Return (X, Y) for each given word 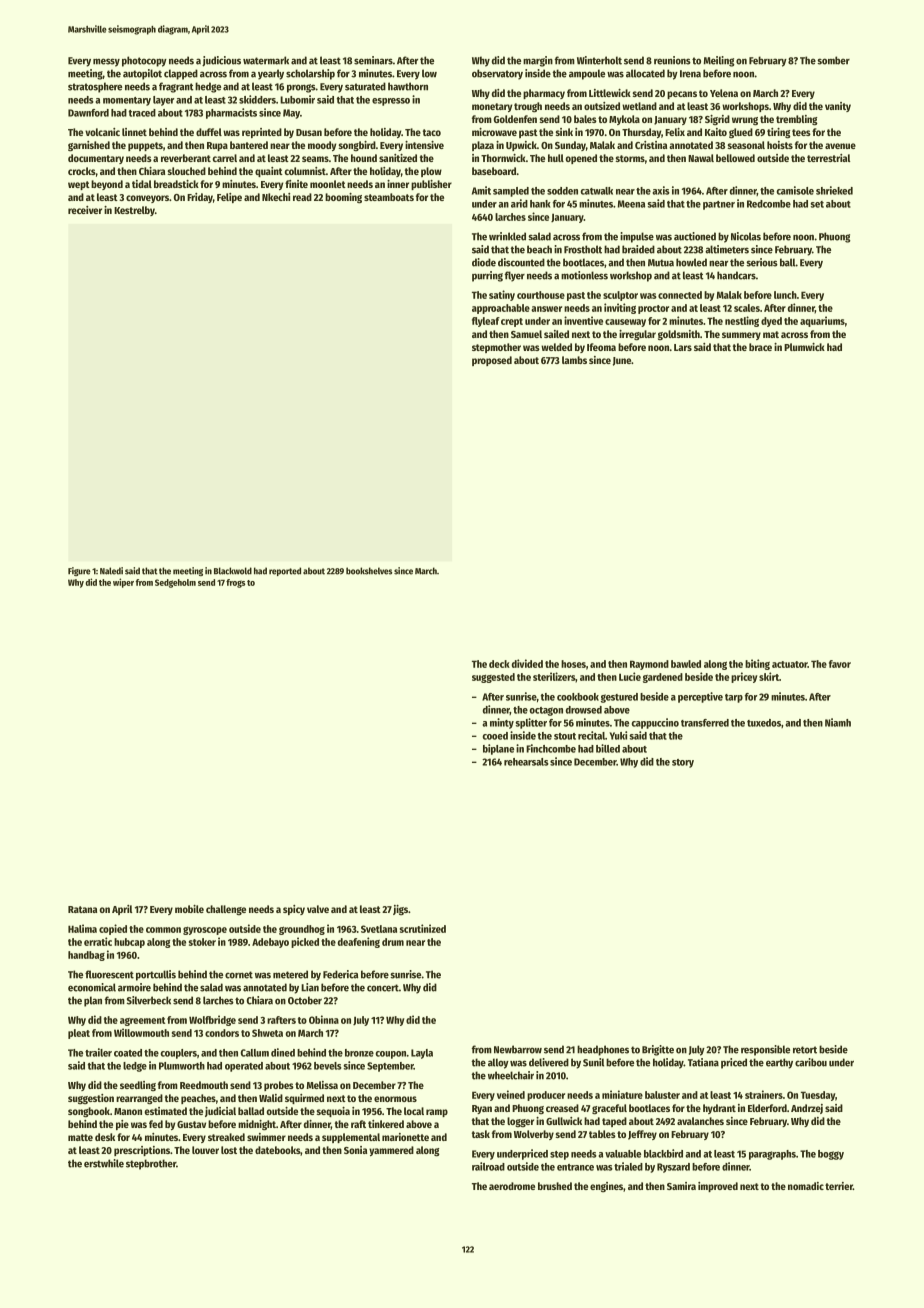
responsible (765, 1050)
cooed (495, 736)
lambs (574, 360)
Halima (82, 928)
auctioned (695, 236)
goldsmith (679, 335)
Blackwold (233, 571)
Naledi (111, 571)
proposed (492, 361)
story (683, 763)
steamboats (389, 197)
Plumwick (804, 347)
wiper (123, 583)
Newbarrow (518, 1049)
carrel (224, 158)
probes (279, 1086)
